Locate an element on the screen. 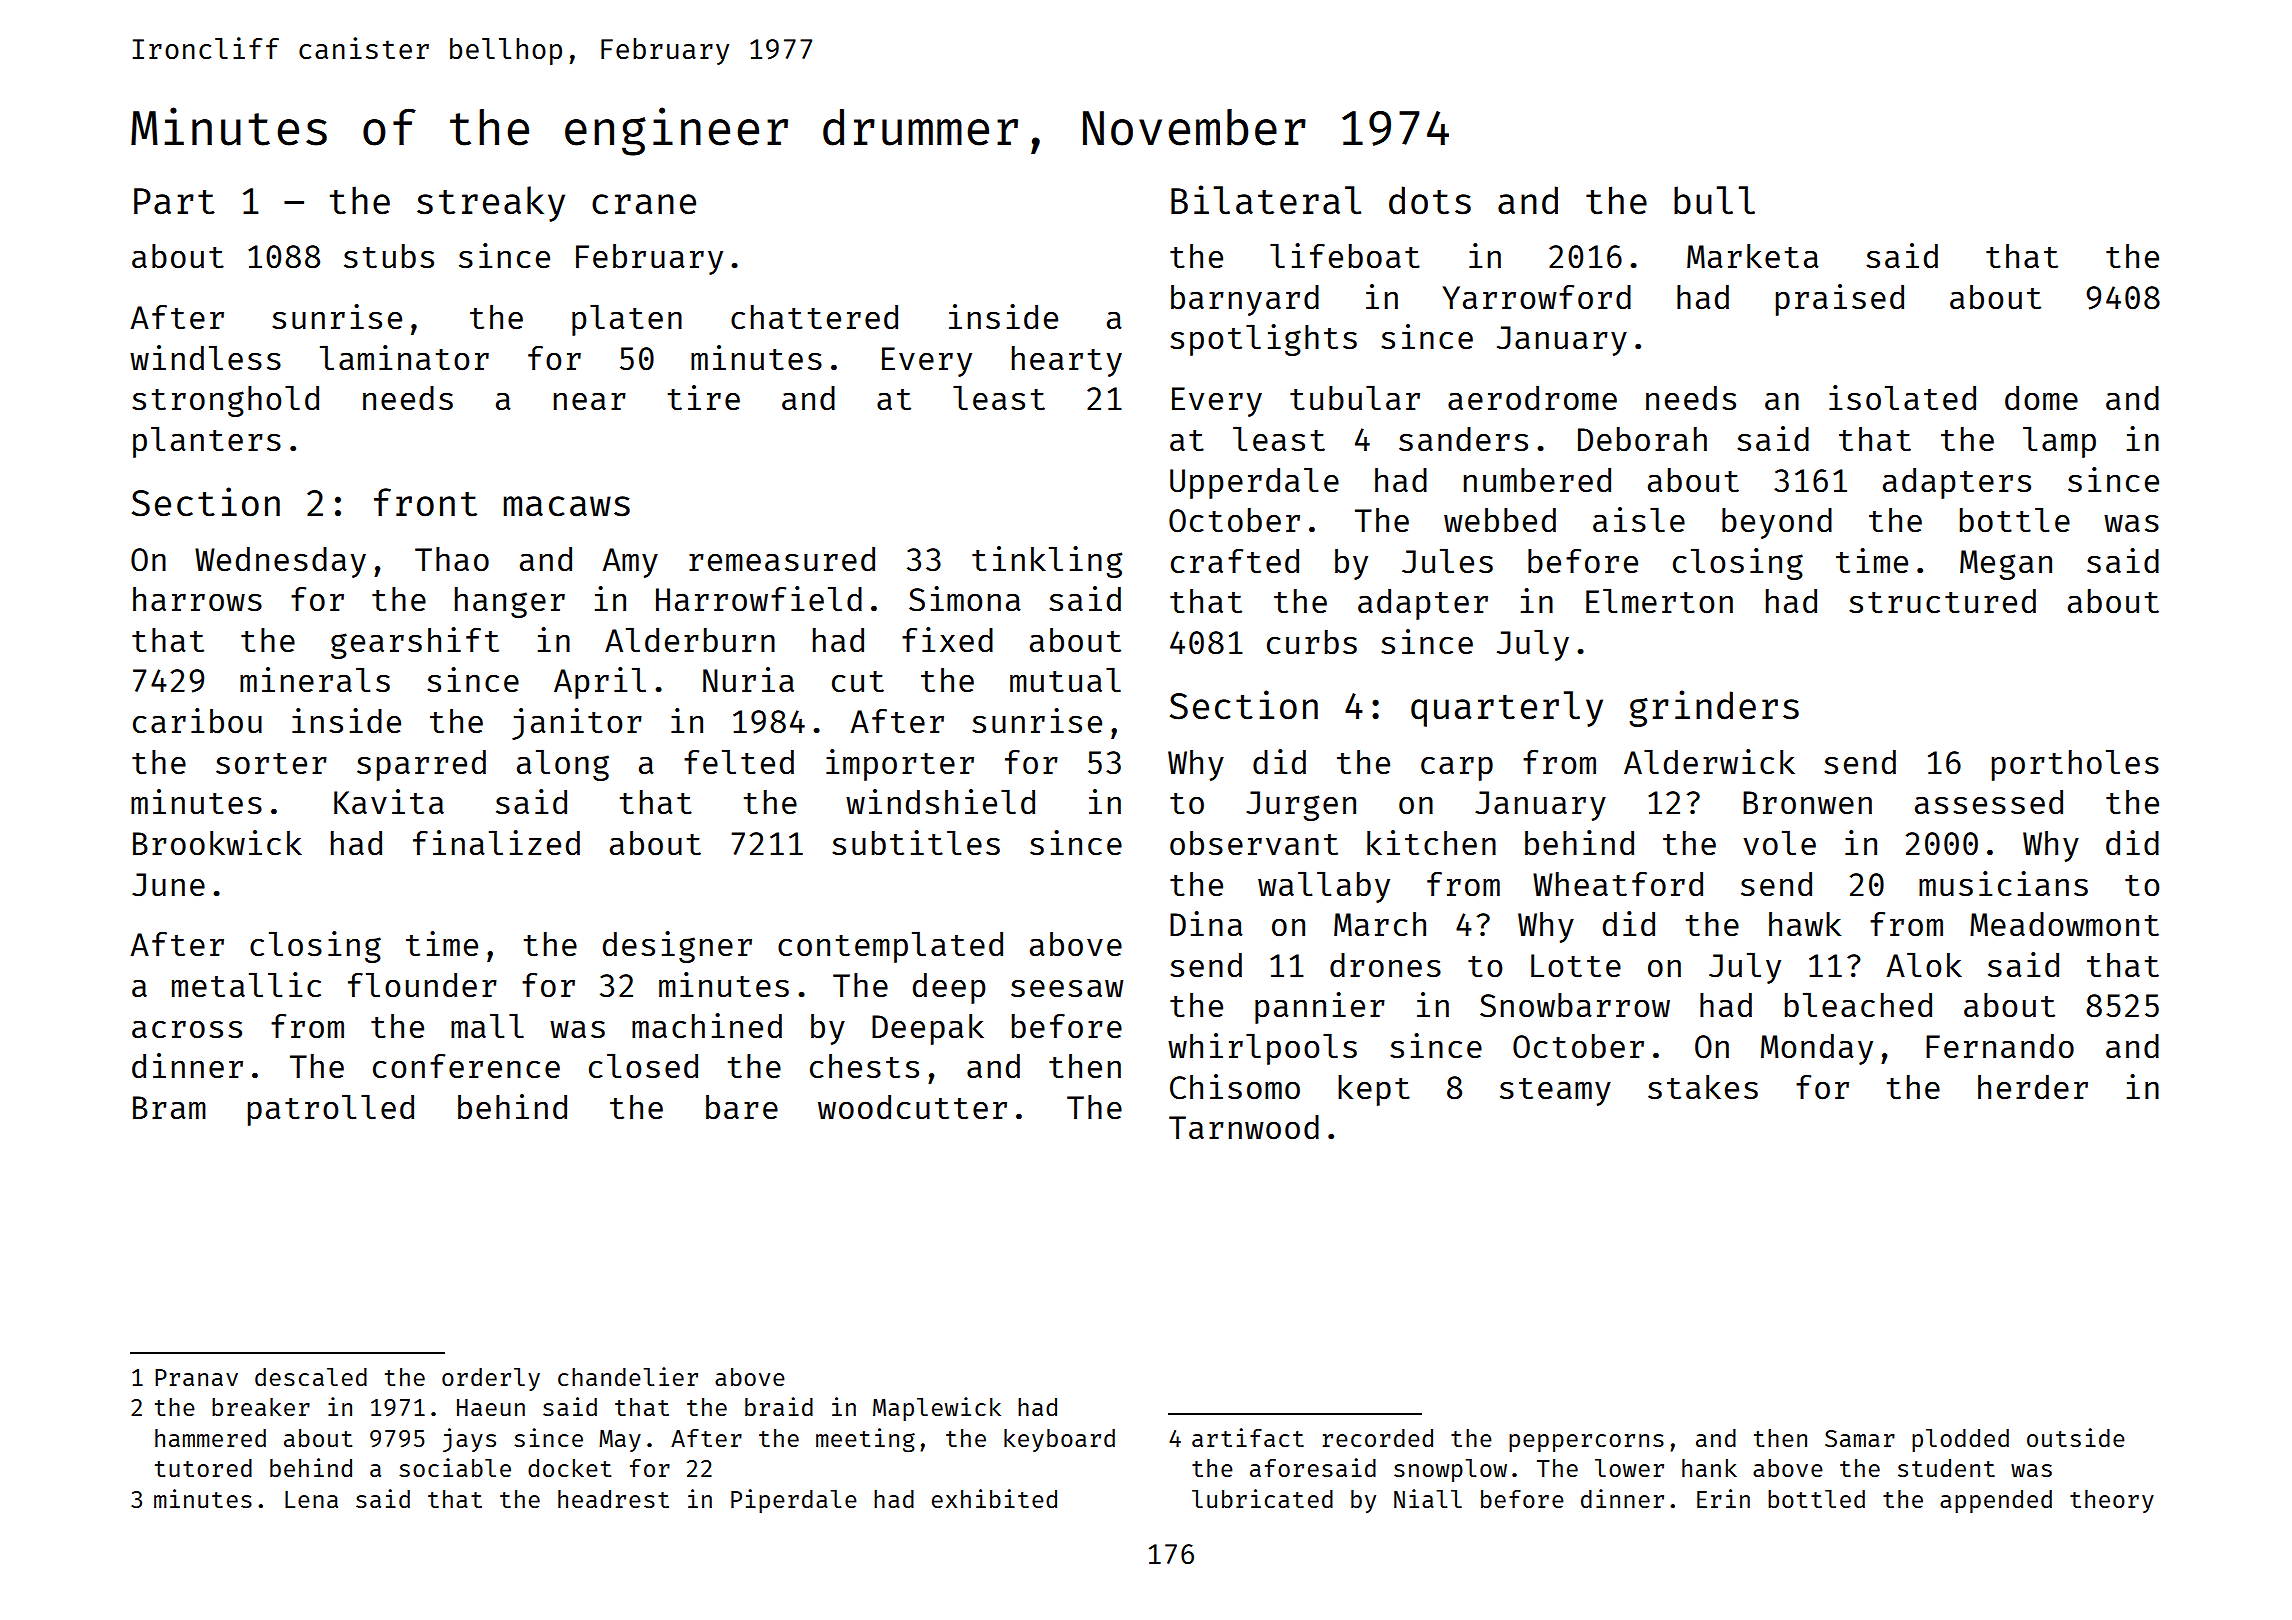 This screenshot has height=1620, width=2292. Part is located at coordinates (174, 201).
